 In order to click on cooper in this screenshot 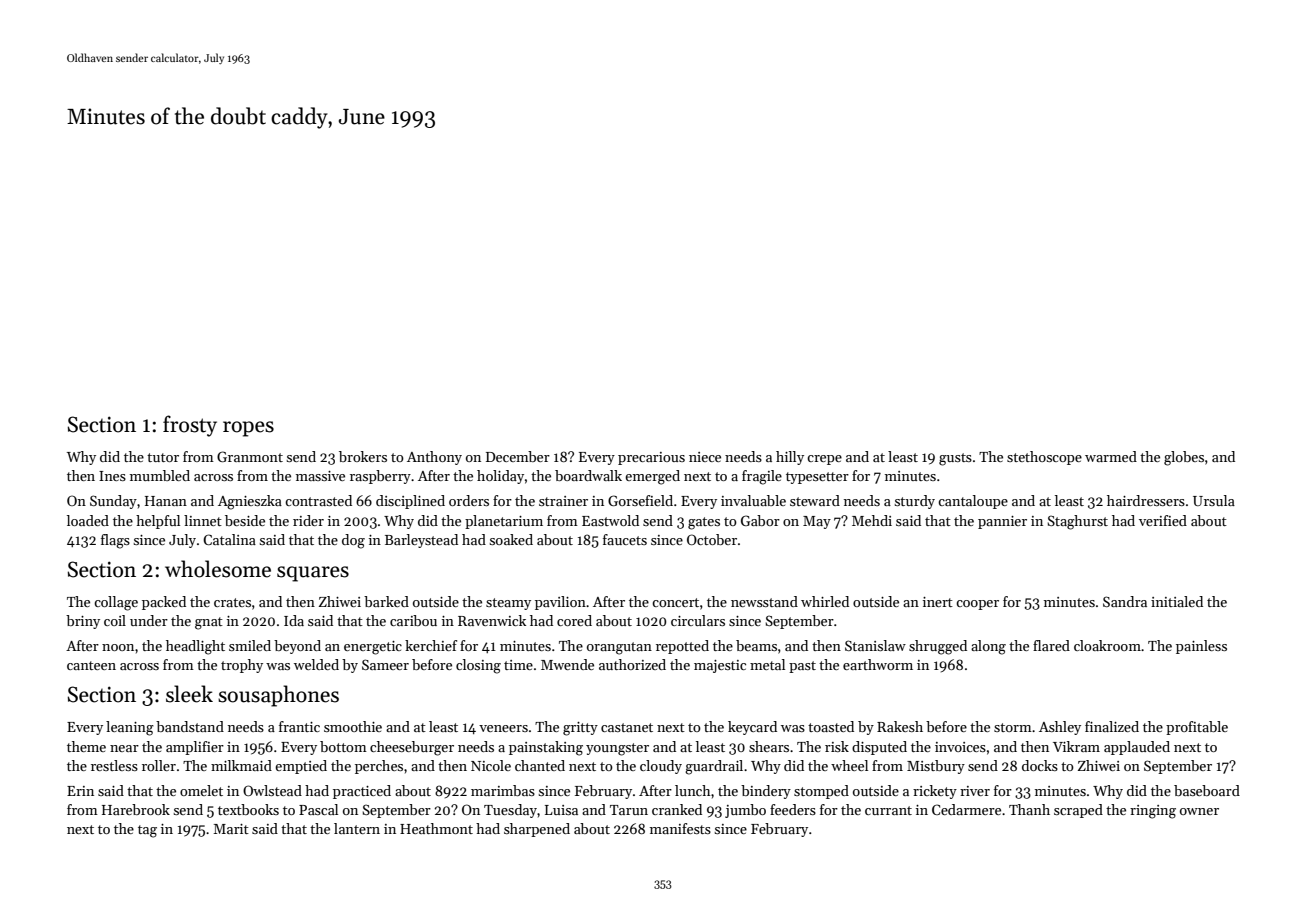, I will do `click(977, 605)`.
